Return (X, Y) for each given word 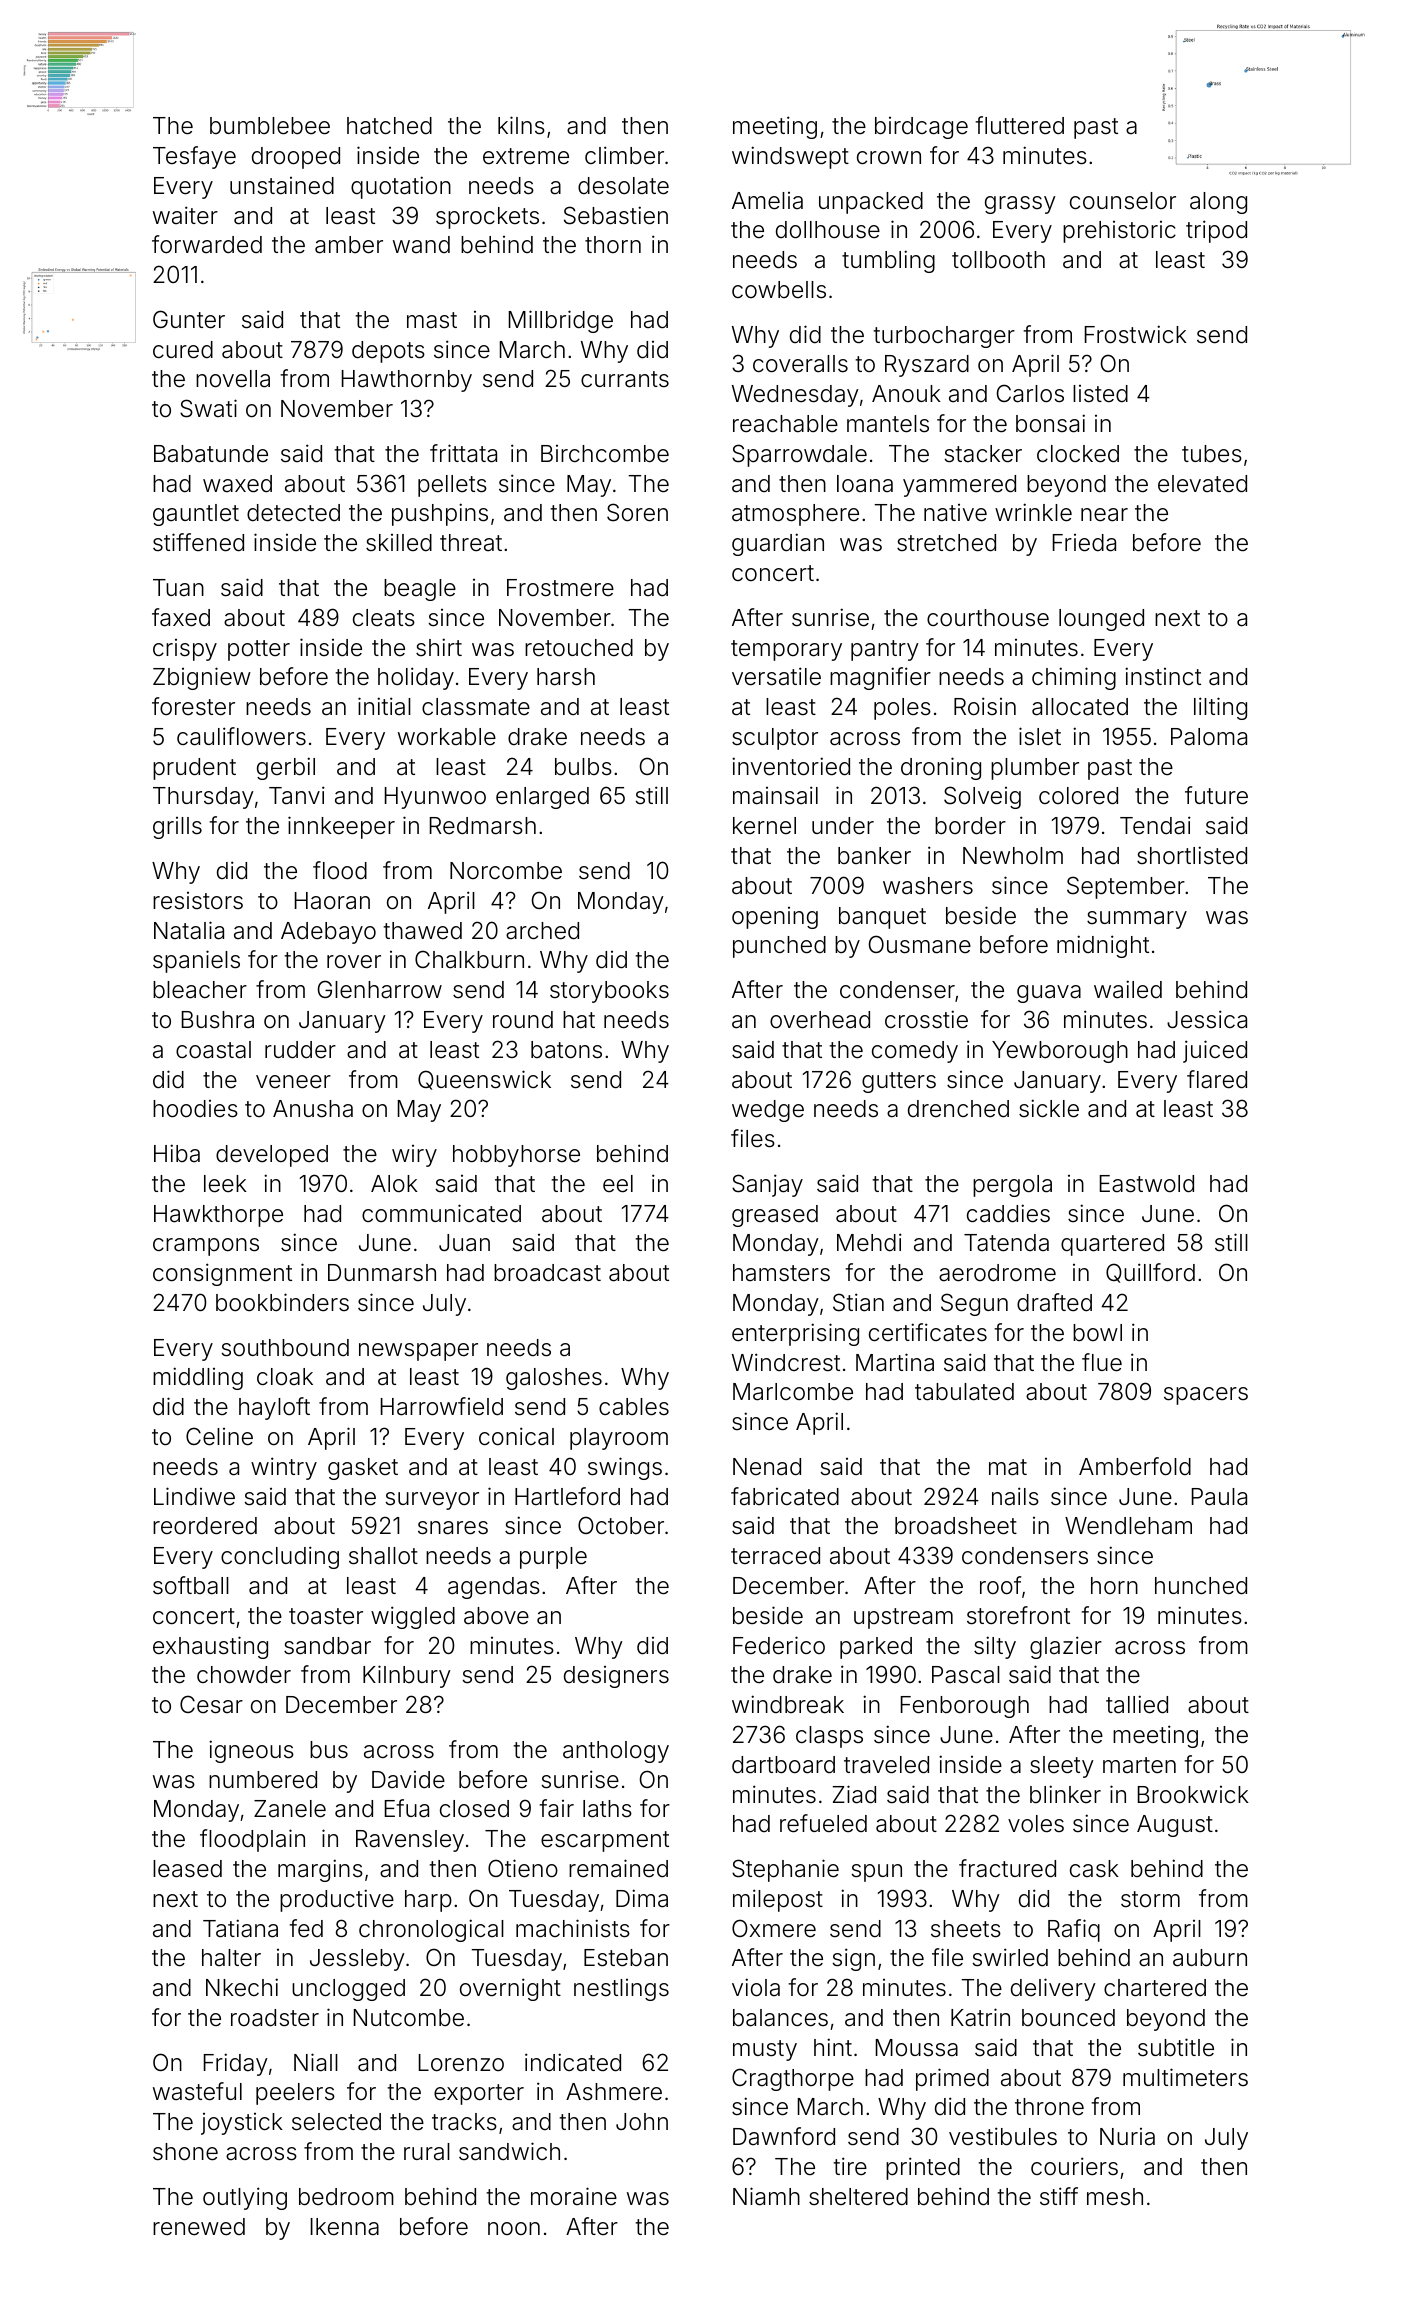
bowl (1097, 1333)
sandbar (327, 1646)
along (1218, 203)
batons (566, 1050)
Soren (637, 512)
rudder (300, 1050)
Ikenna (345, 2227)
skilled (399, 542)
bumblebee (270, 126)
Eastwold (1147, 1184)
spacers (1206, 1396)
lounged (1101, 620)
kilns (521, 125)
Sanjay (767, 1185)
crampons (206, 1247)
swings (625, 1468)
